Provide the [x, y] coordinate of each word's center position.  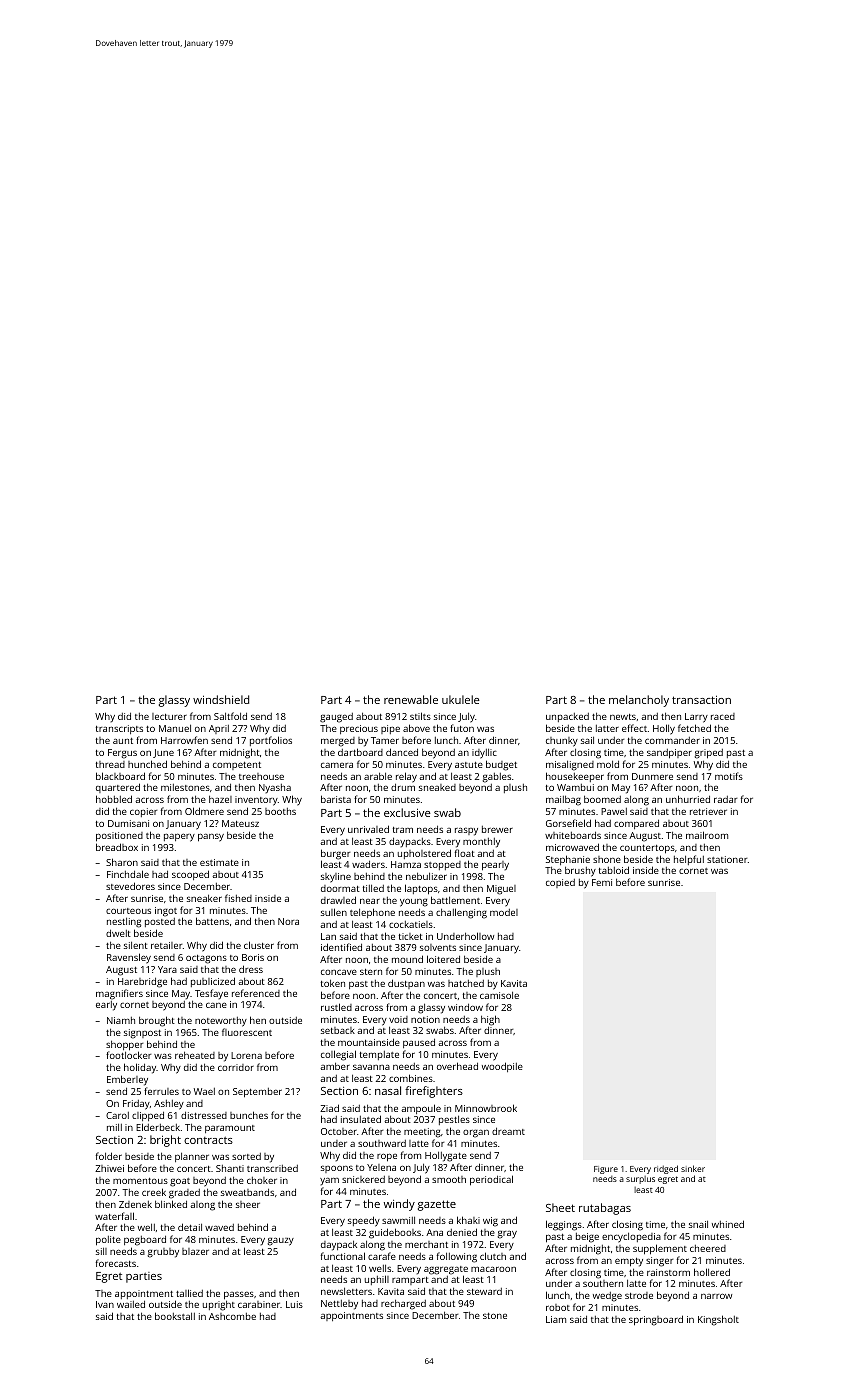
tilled [373, 888]
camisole [499, 995]
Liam [556, 1319]
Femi [602, 882]
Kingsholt [718, 1320]
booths [280, 811]
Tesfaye [211, 994]
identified [341, 947]
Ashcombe [232, 1316]
